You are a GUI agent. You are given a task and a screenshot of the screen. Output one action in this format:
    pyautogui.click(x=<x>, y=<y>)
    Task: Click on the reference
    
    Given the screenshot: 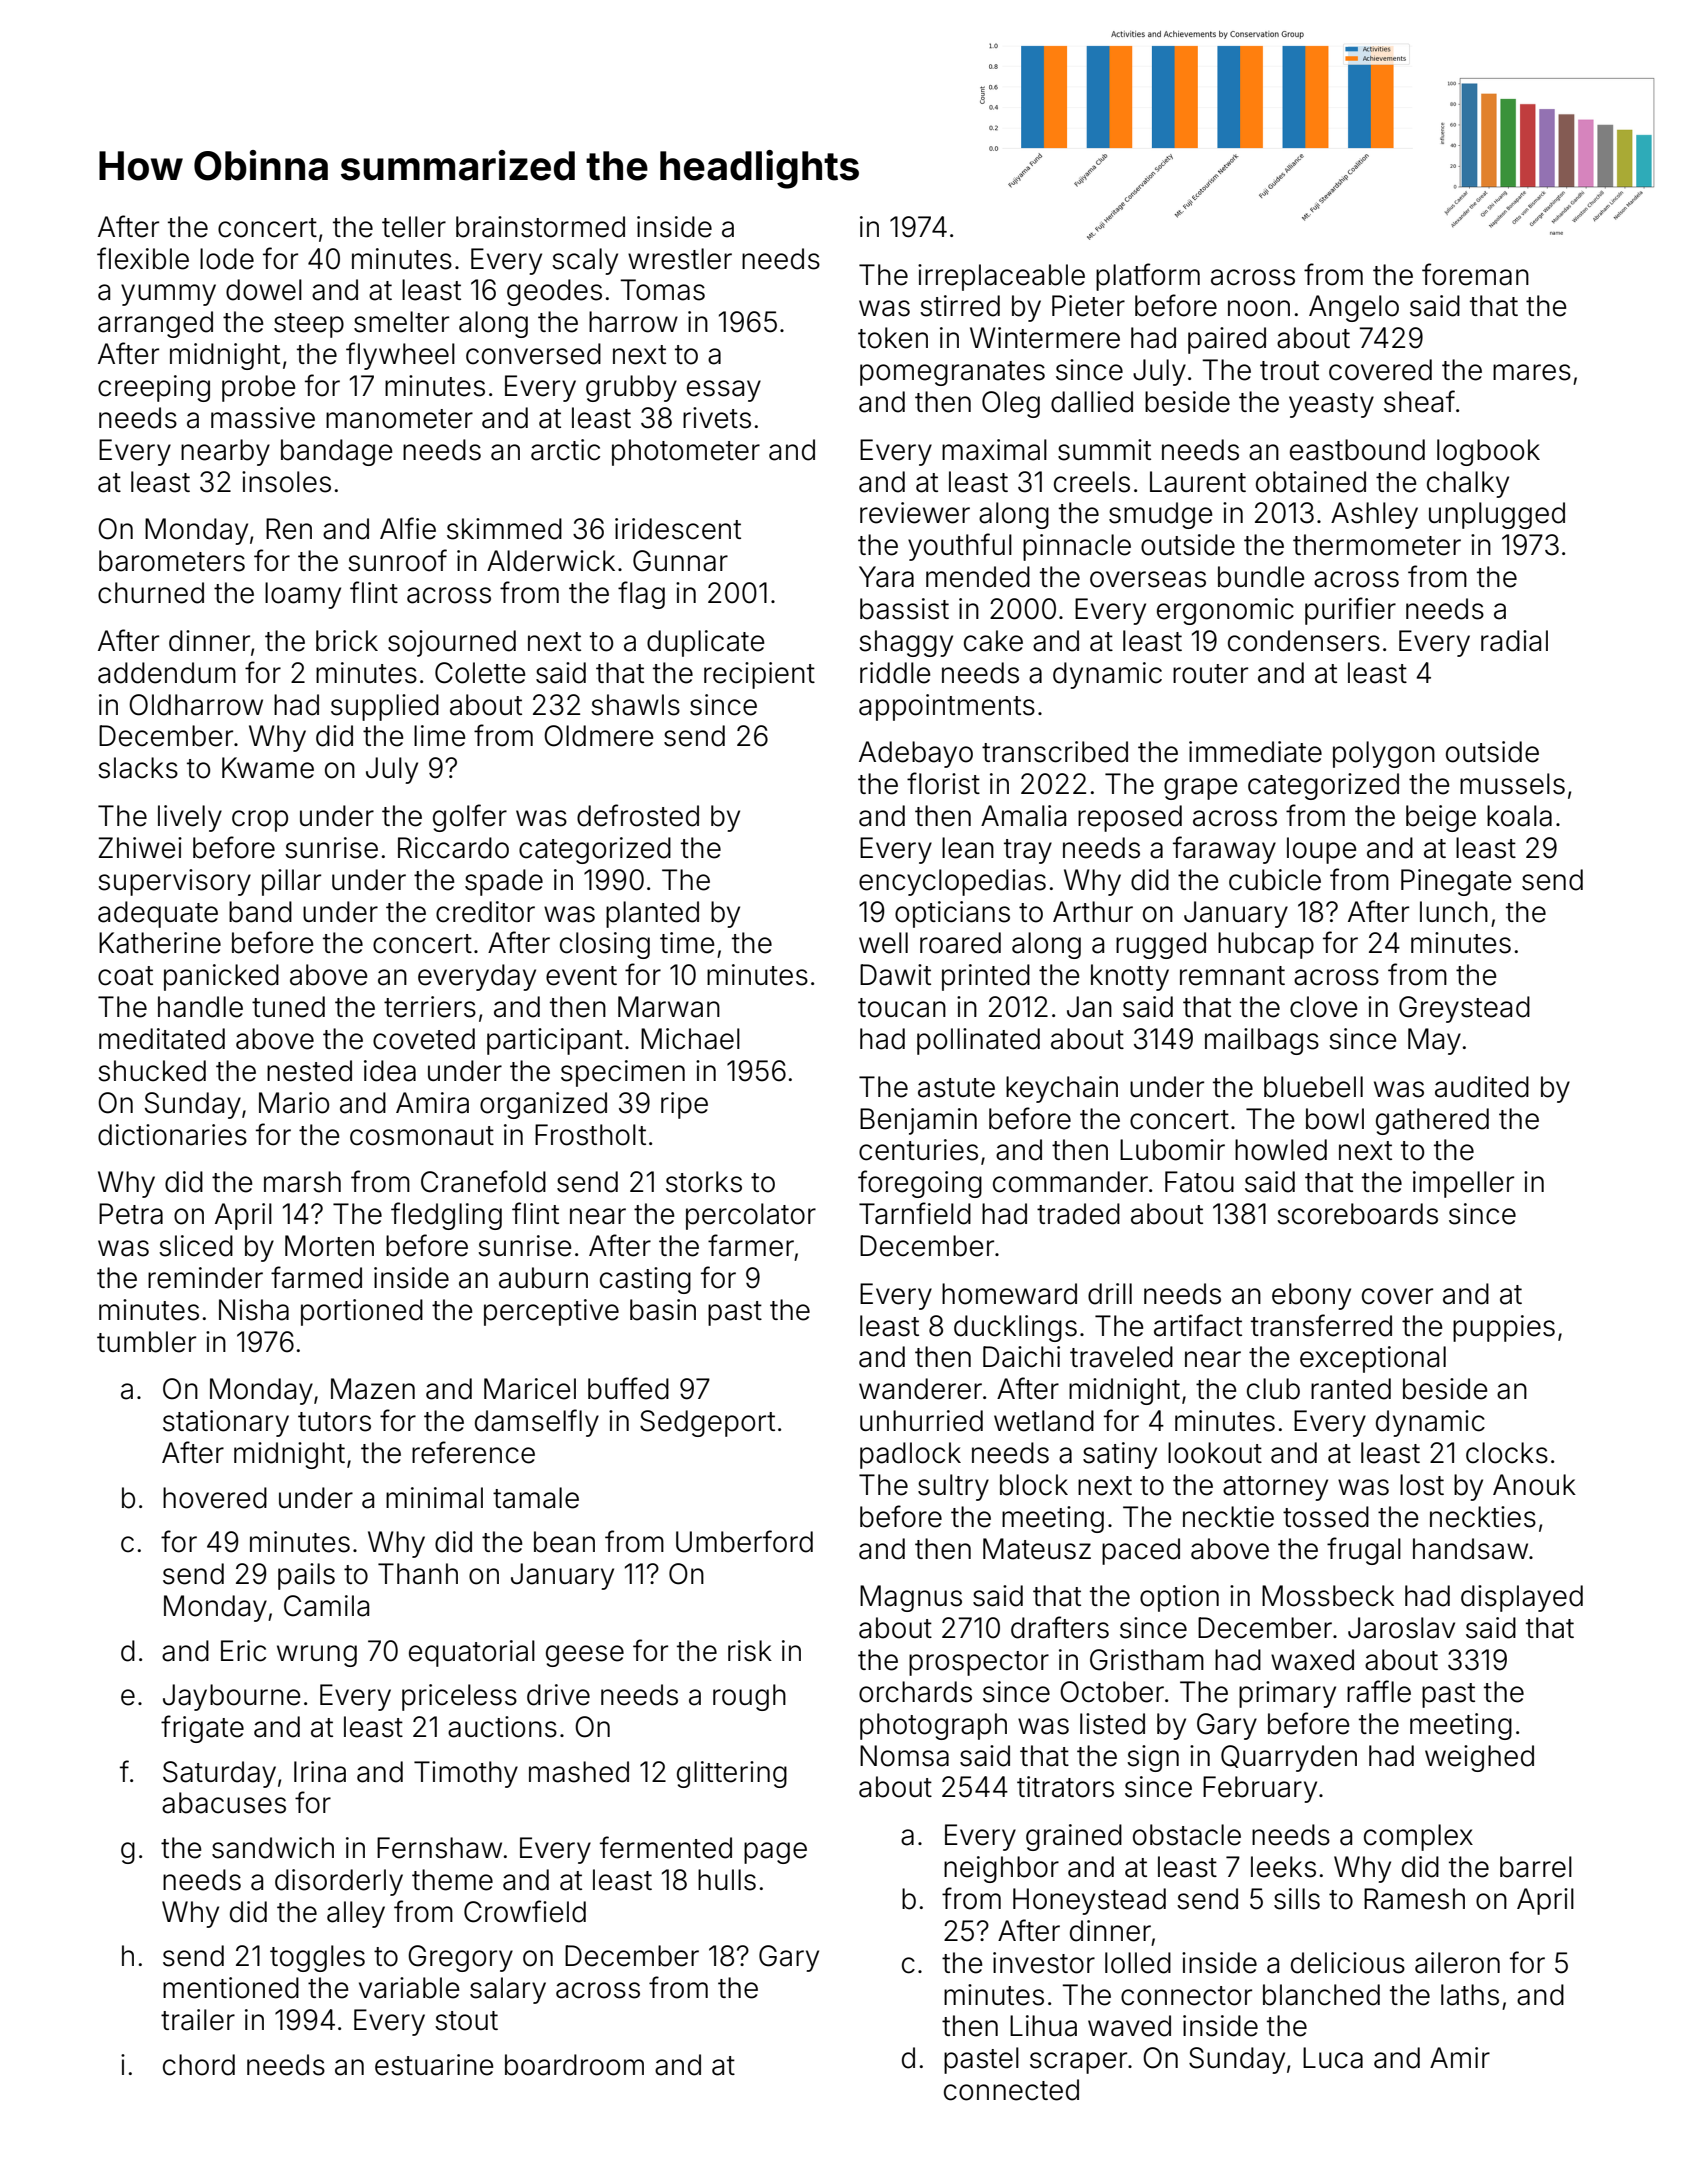 What is the action you would take?
    pyautogui.click(x=473, y=1452)
